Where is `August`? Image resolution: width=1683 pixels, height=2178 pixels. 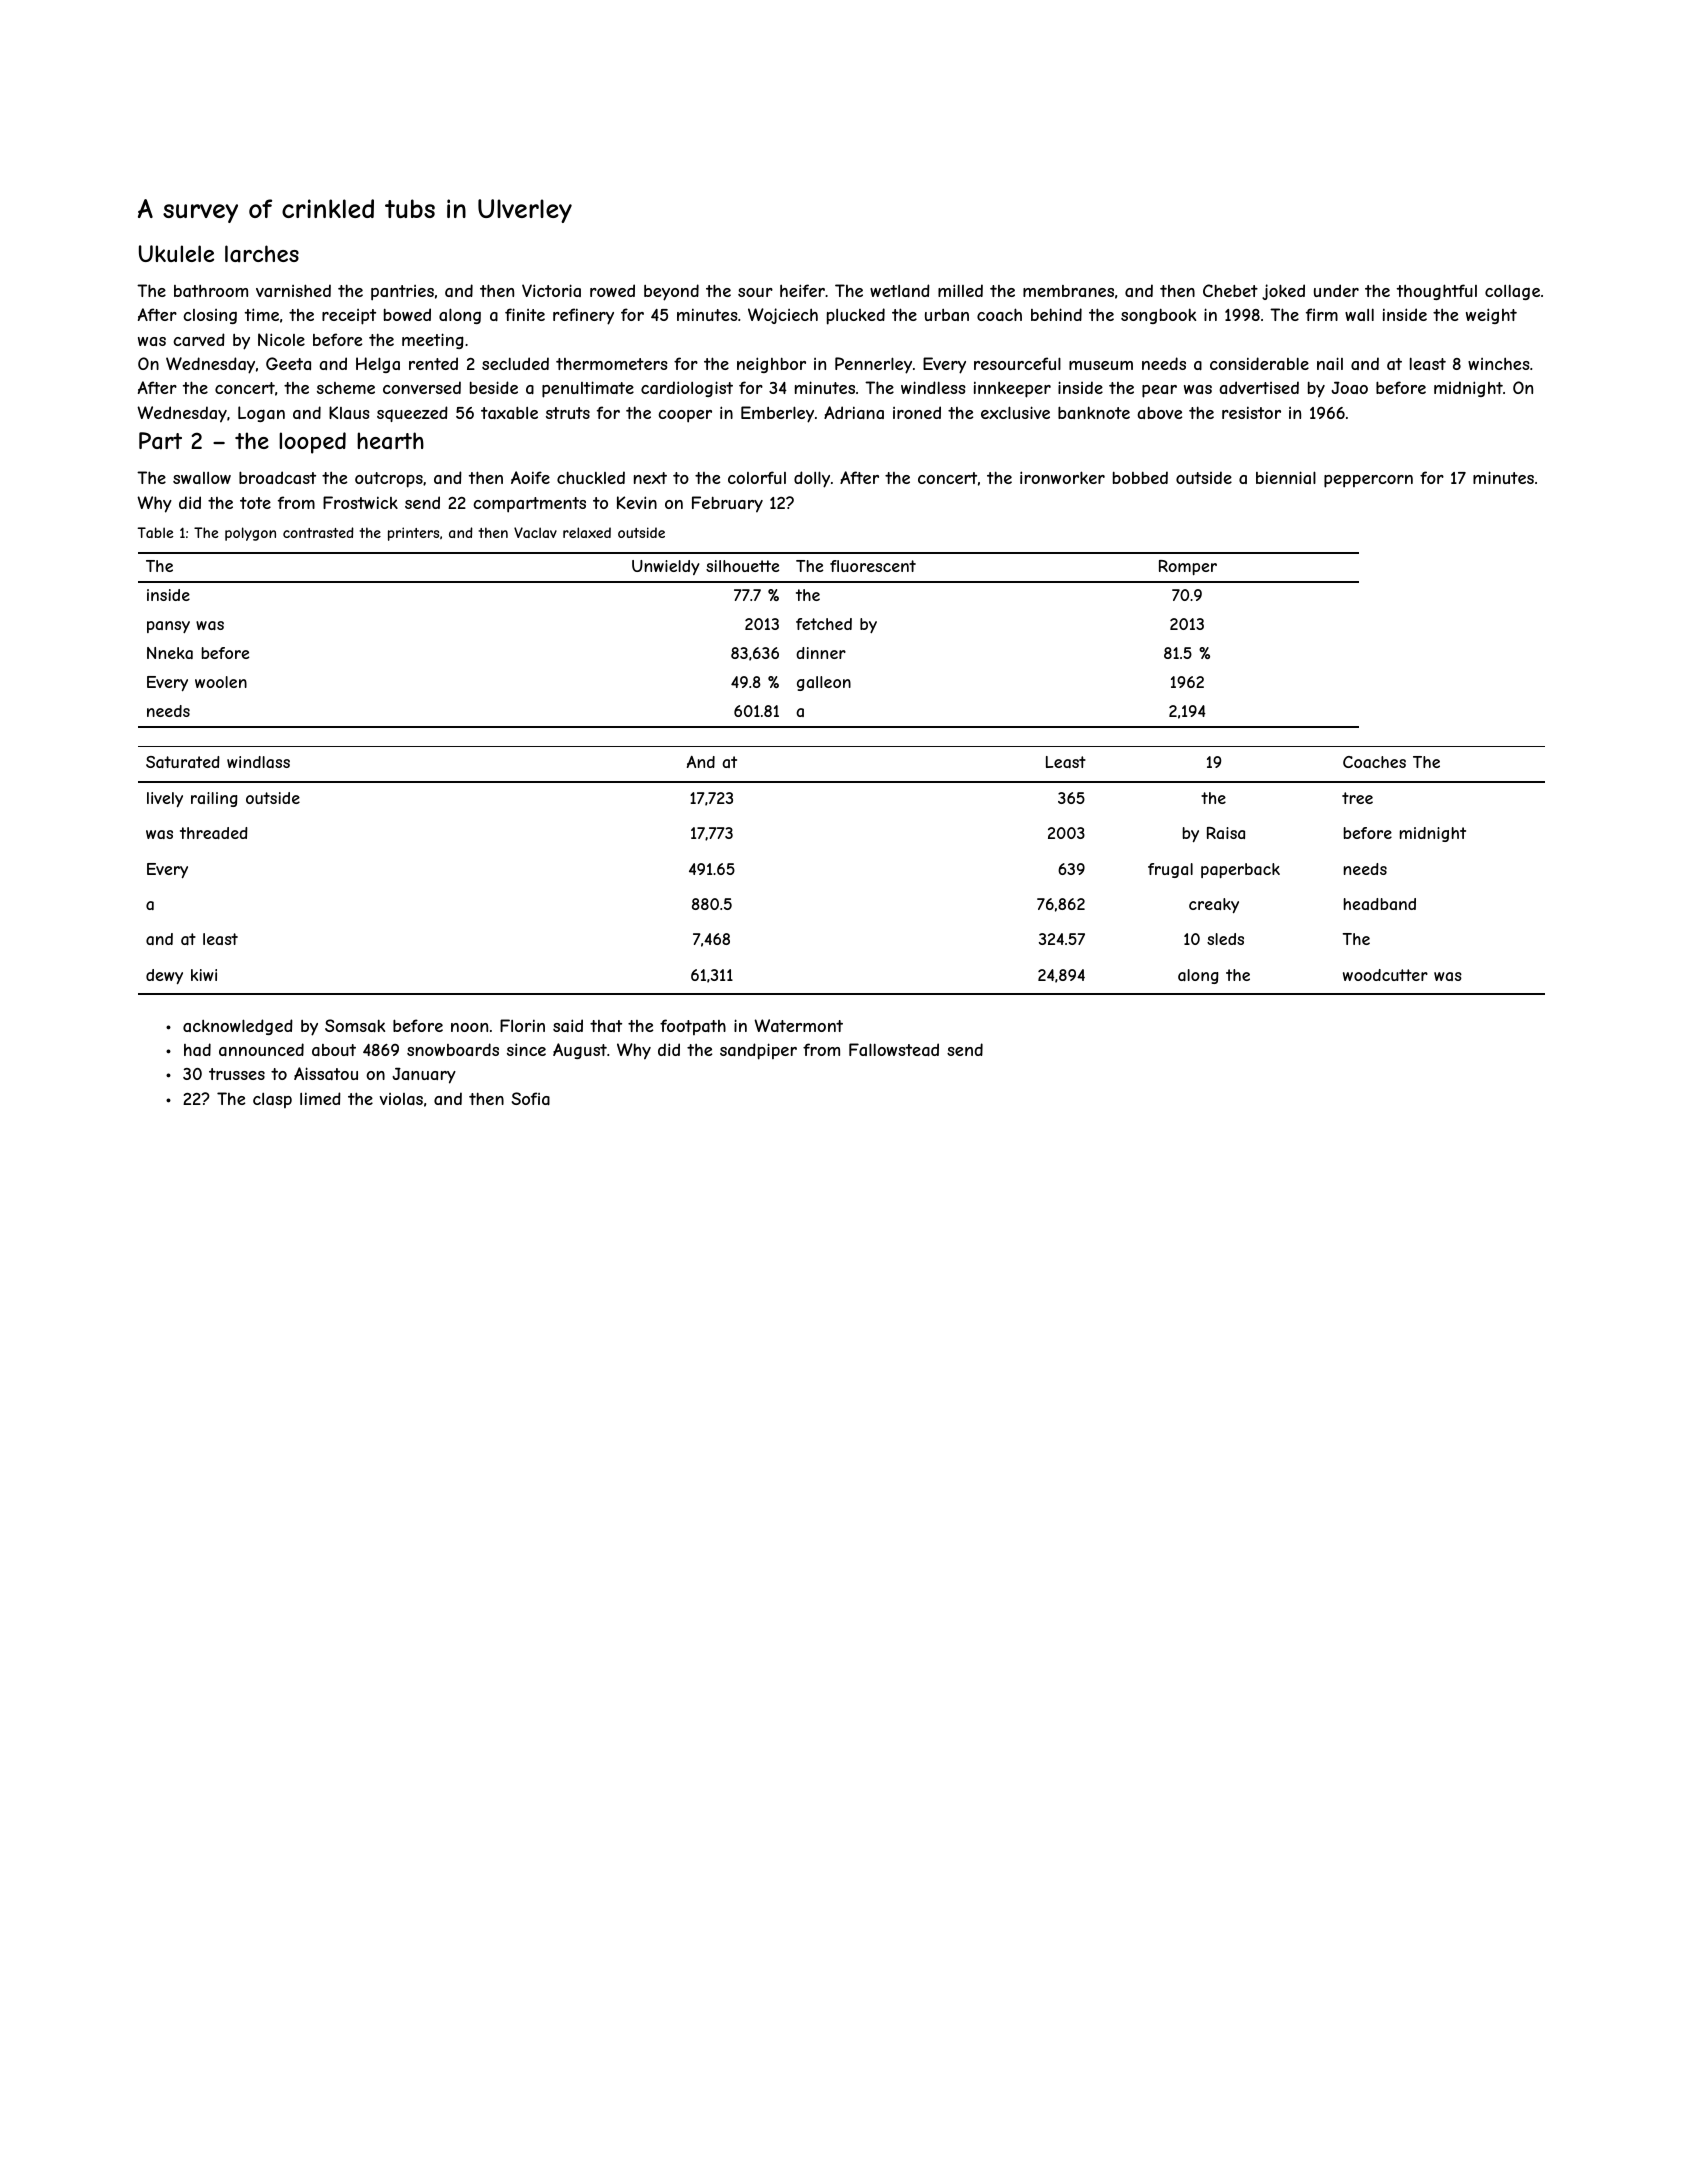 August is located at coordinates (580, 1051).
